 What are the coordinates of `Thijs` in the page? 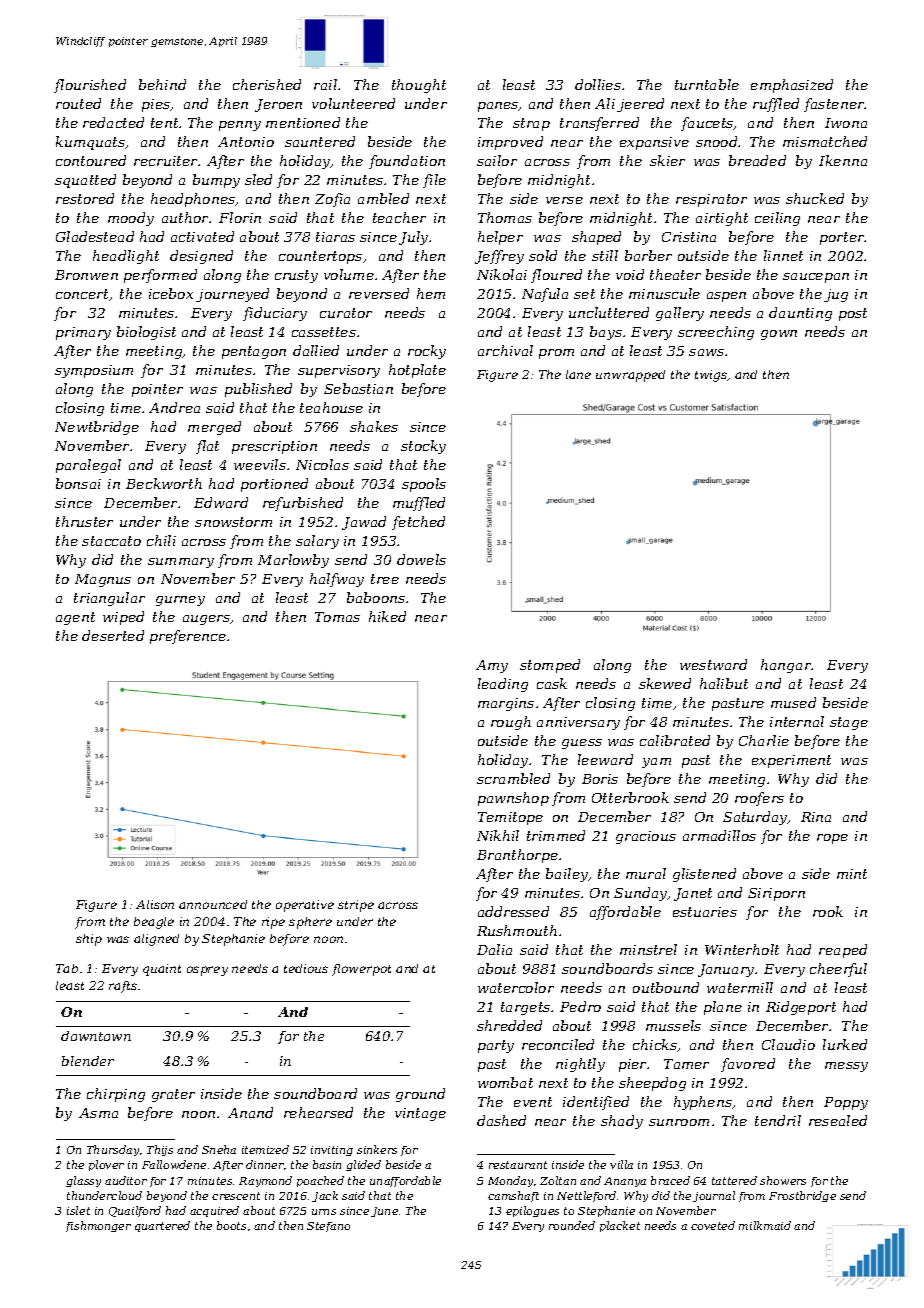 It's located at (160, 1150).
